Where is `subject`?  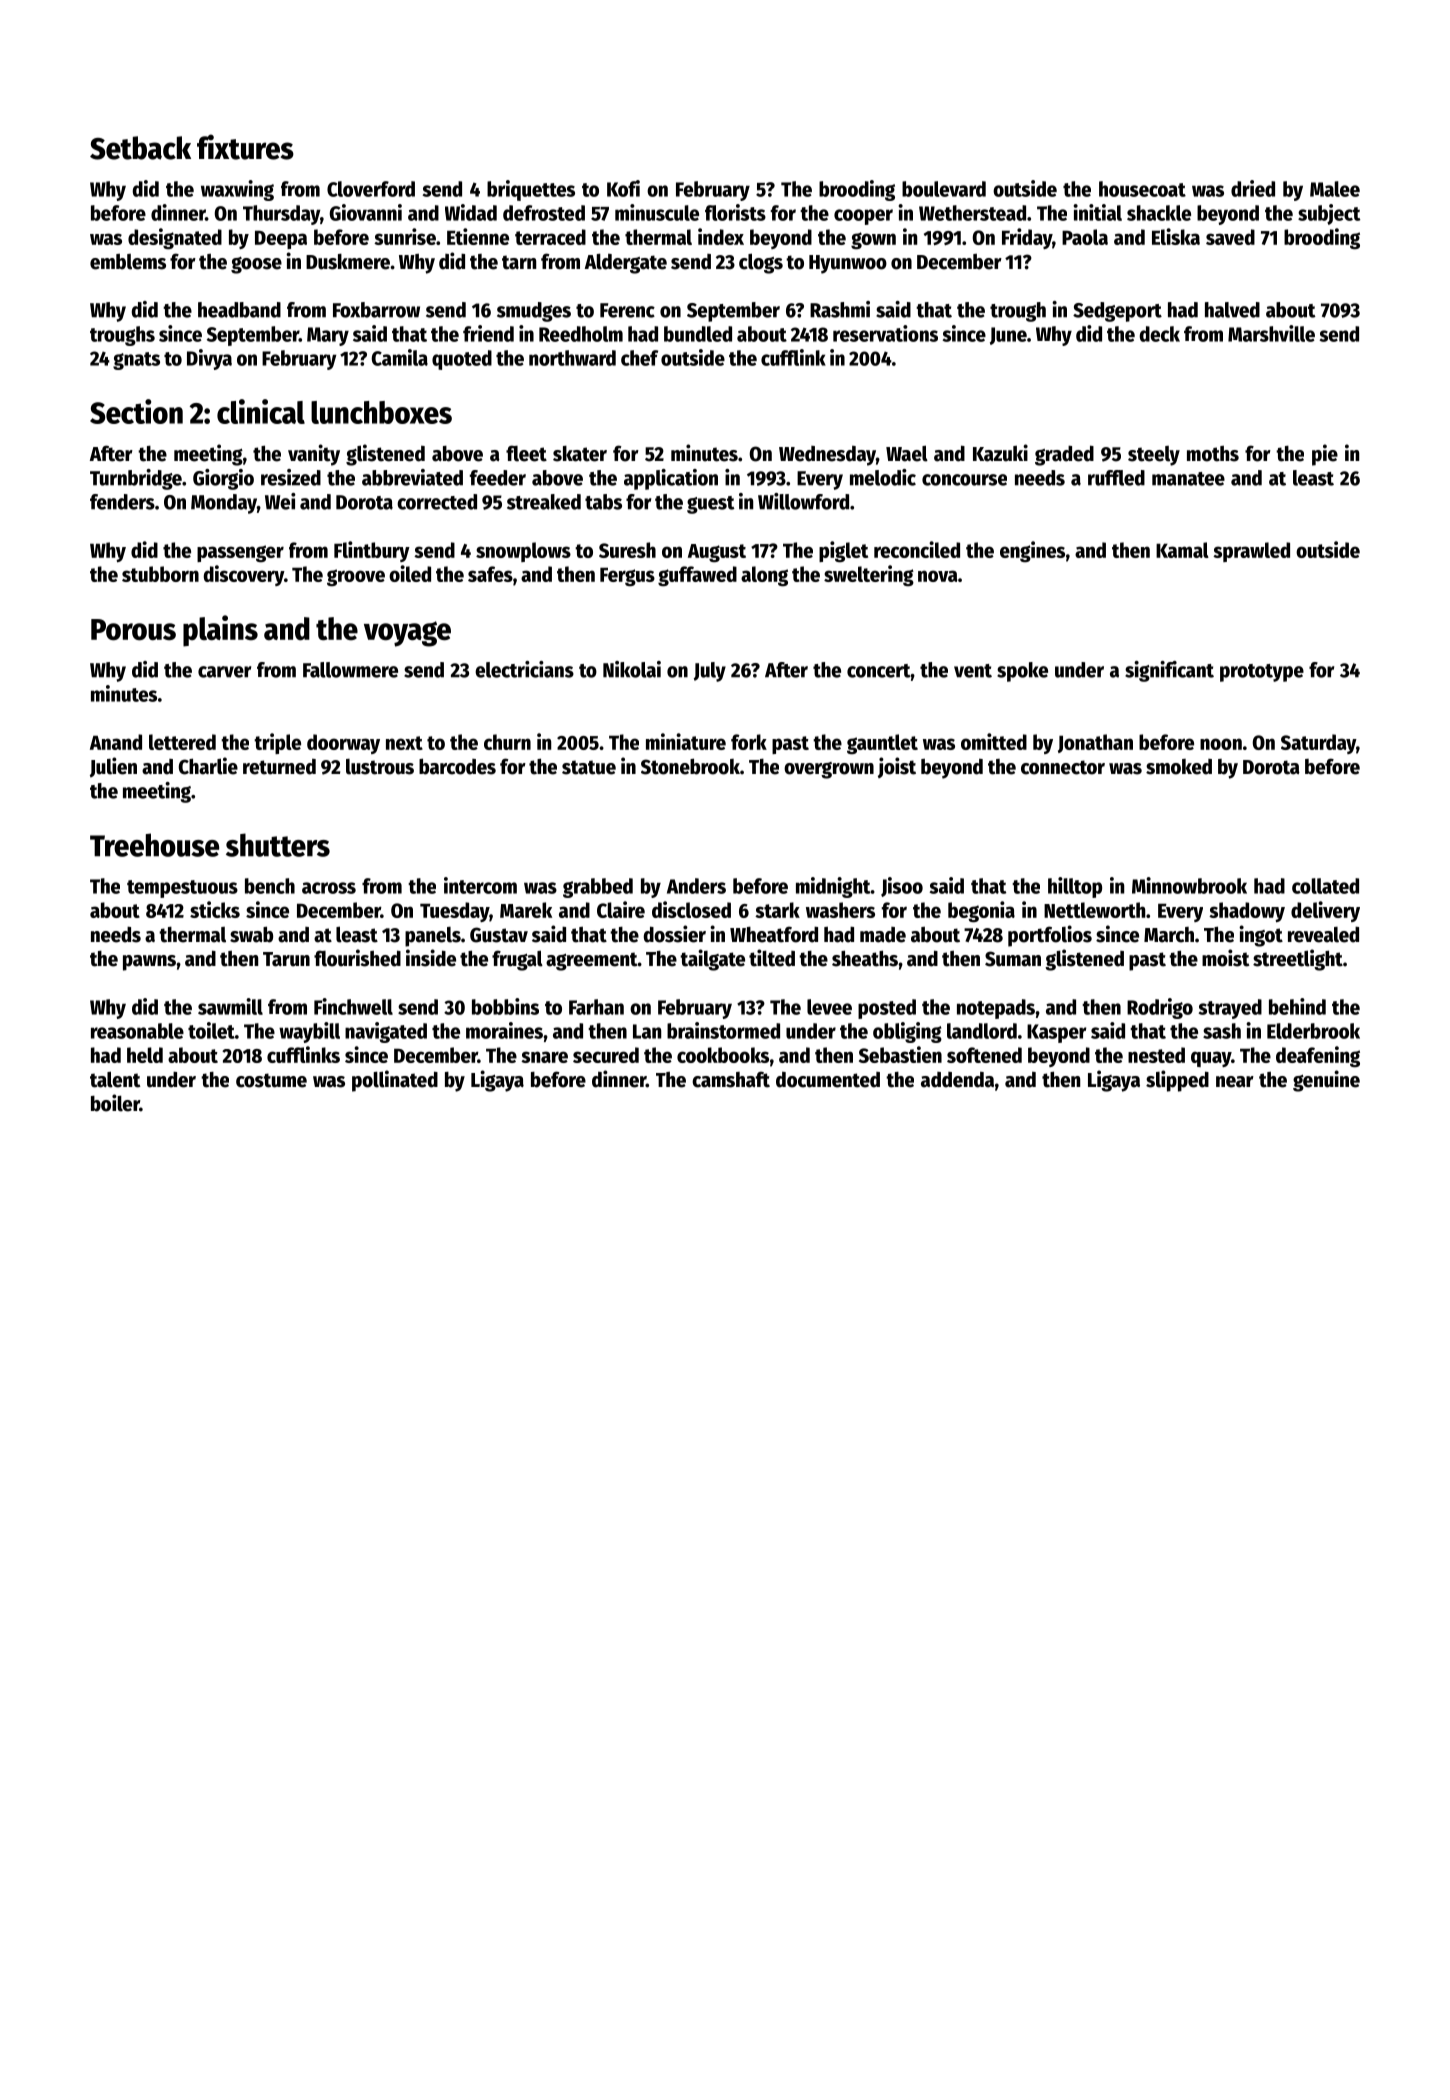
subject is located at coordinates (1329, 214).
